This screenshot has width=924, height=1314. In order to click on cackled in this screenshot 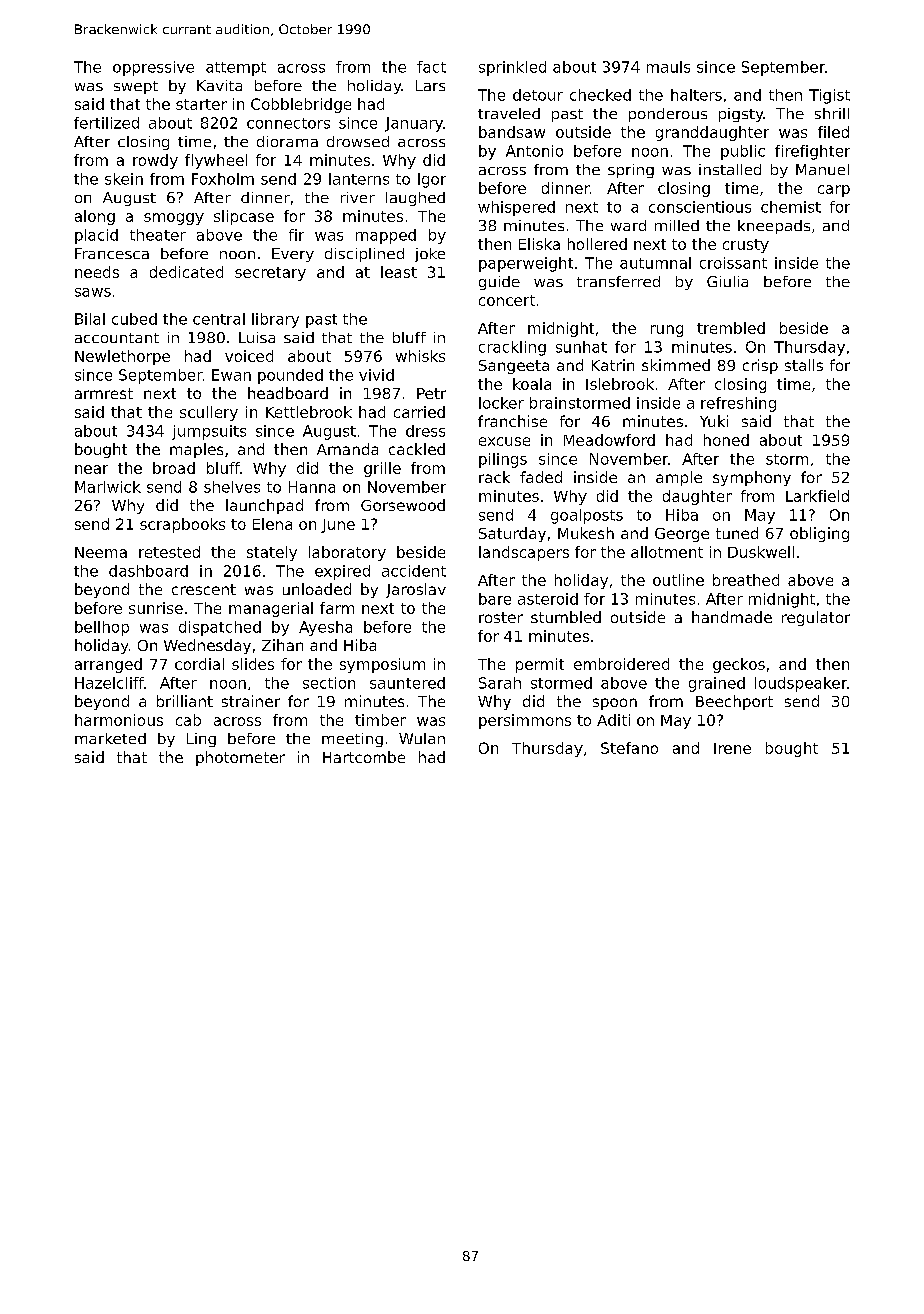, I will do `click(417, 449)`.
